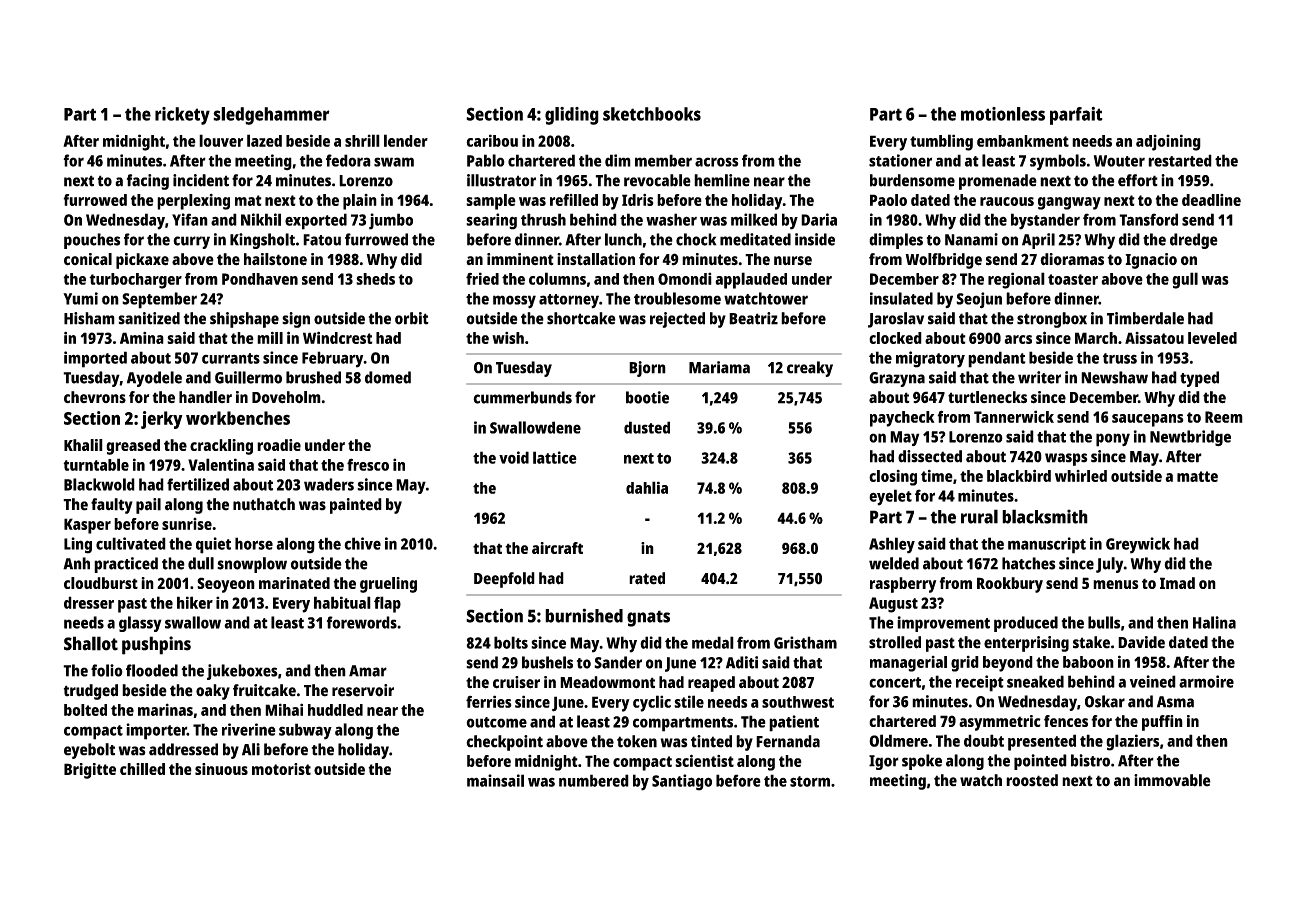 This page has width=1308, height=924. I want to click on whirled, so click(1081, 476).
